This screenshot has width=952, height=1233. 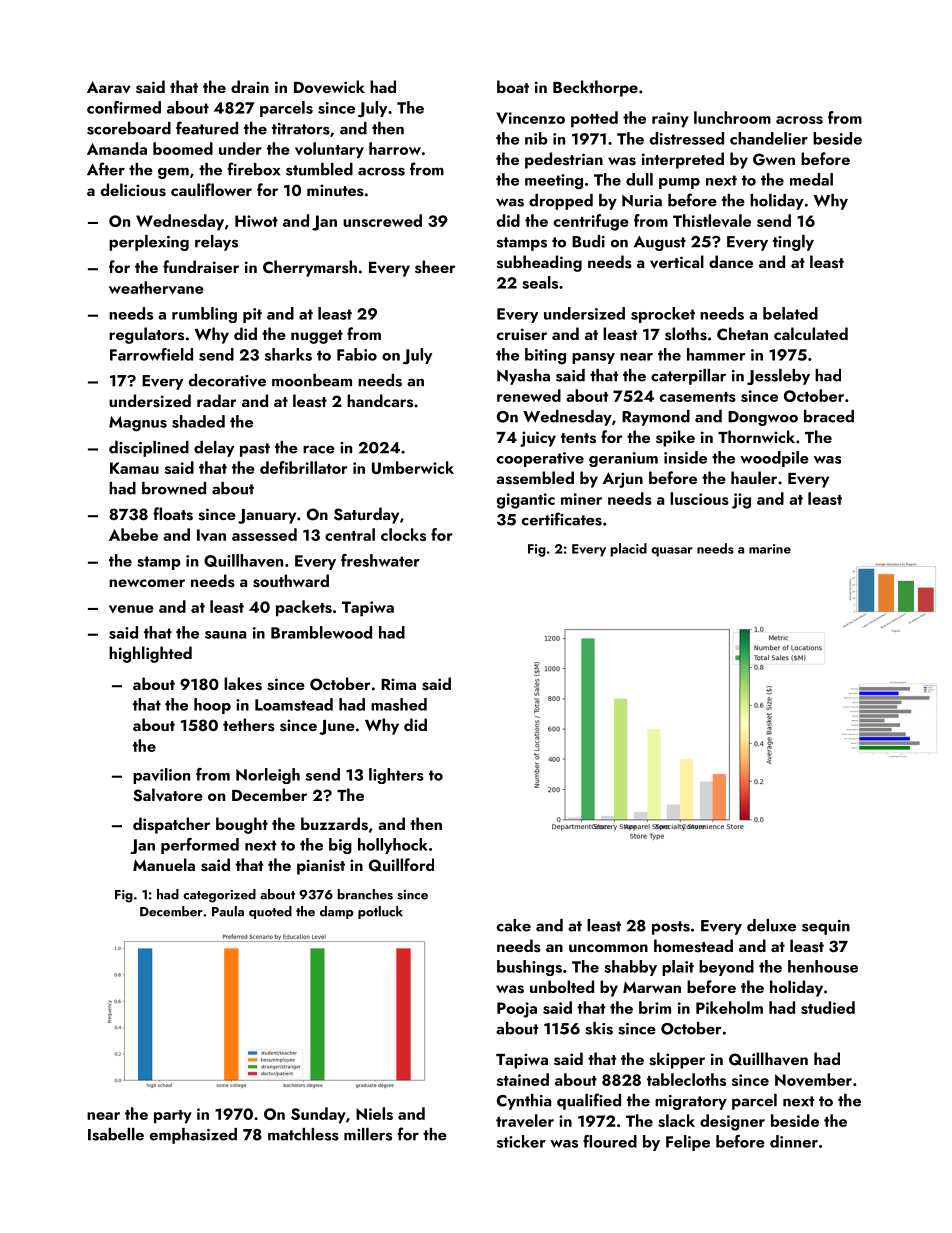 I want to click on party, so click(x=173, y=1117).
